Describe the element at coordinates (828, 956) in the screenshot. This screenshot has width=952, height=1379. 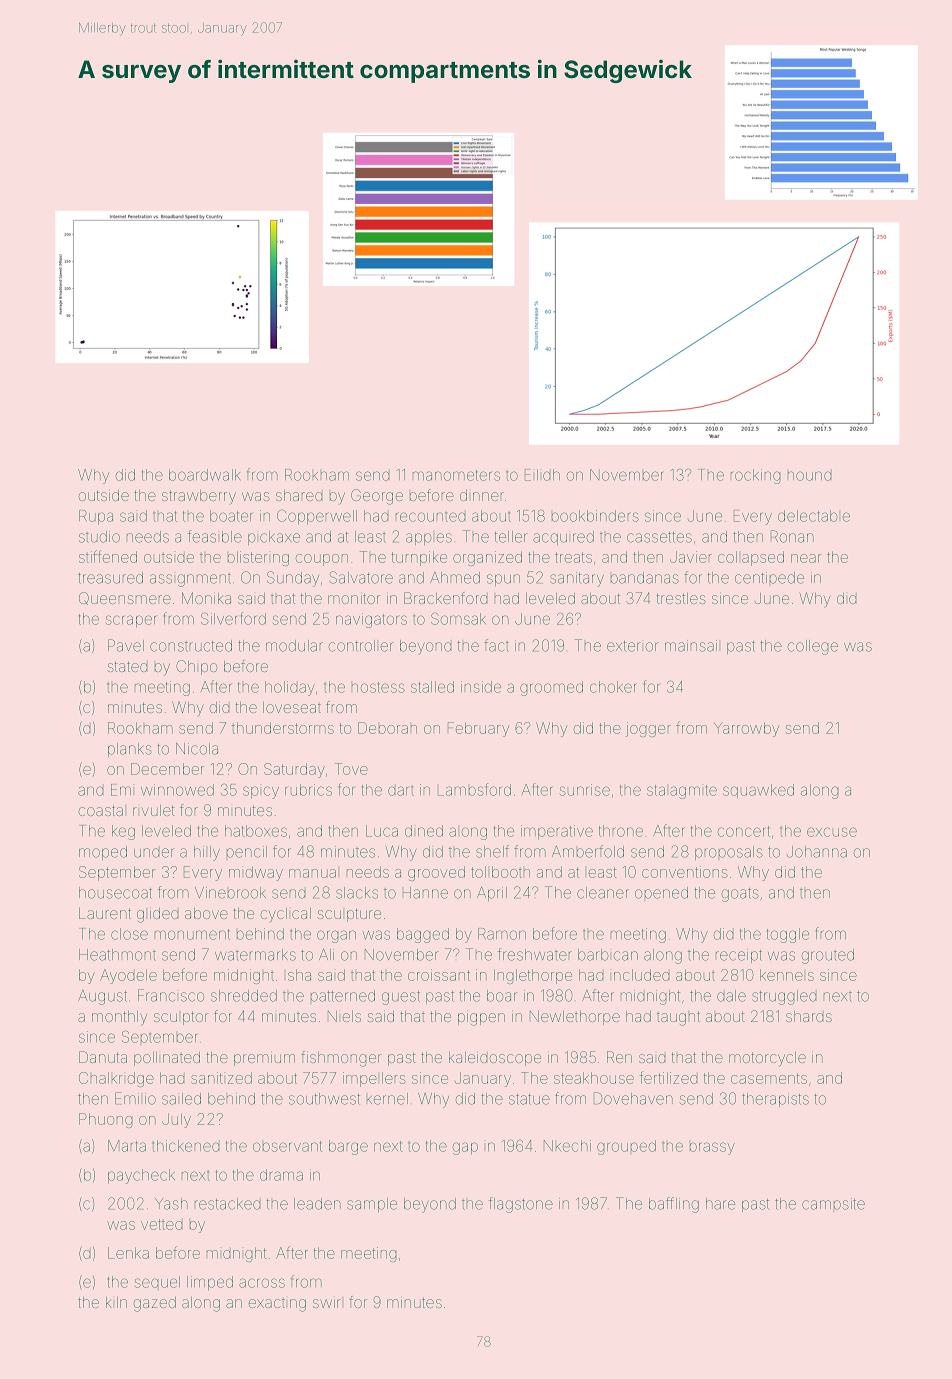
I see `grouted` at that location.
